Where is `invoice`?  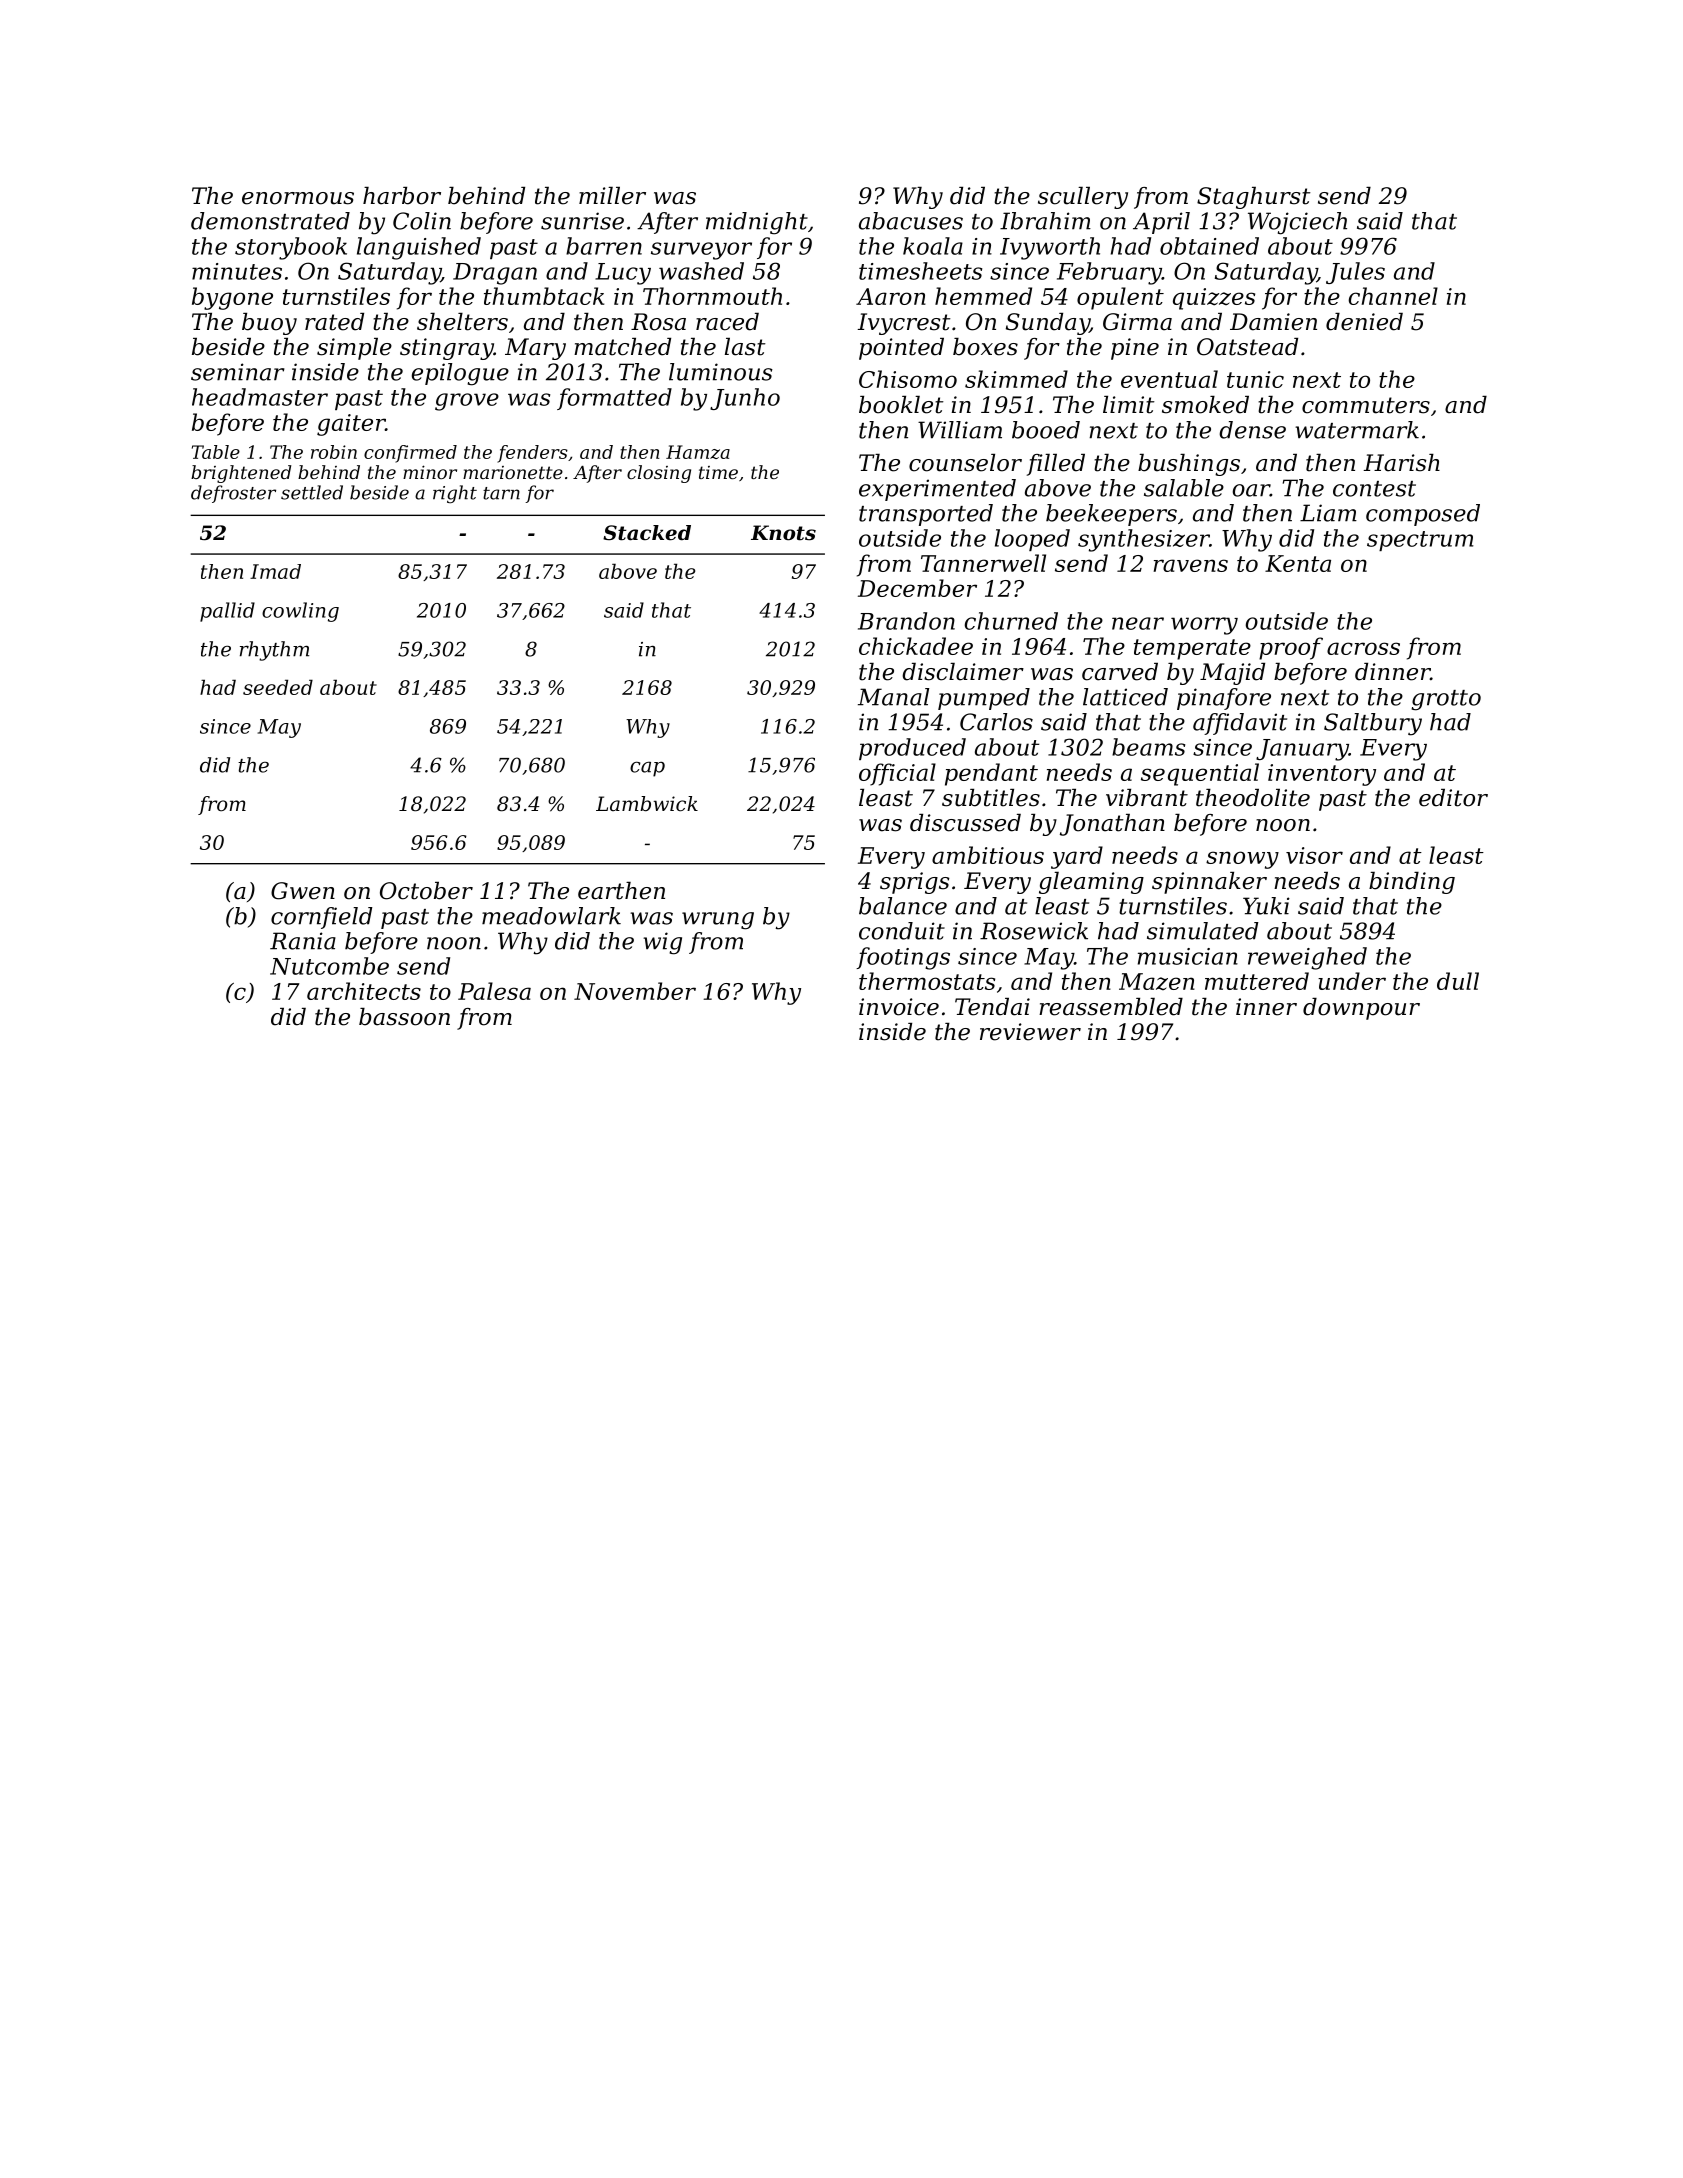 invoice is located at coordinates (899, 1007).
